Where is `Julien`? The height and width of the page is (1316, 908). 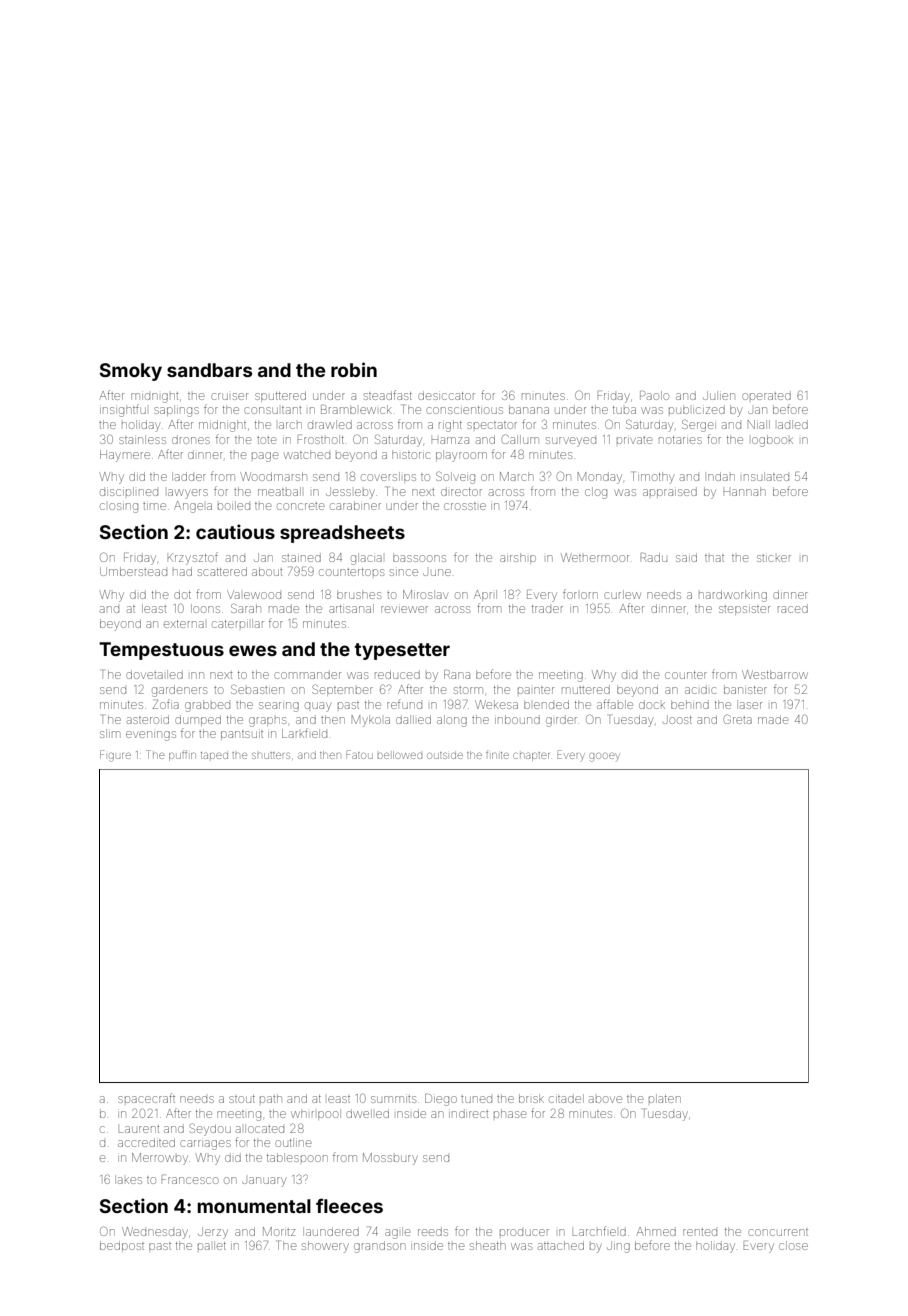
Julien is located at coordinates (718, 395).
